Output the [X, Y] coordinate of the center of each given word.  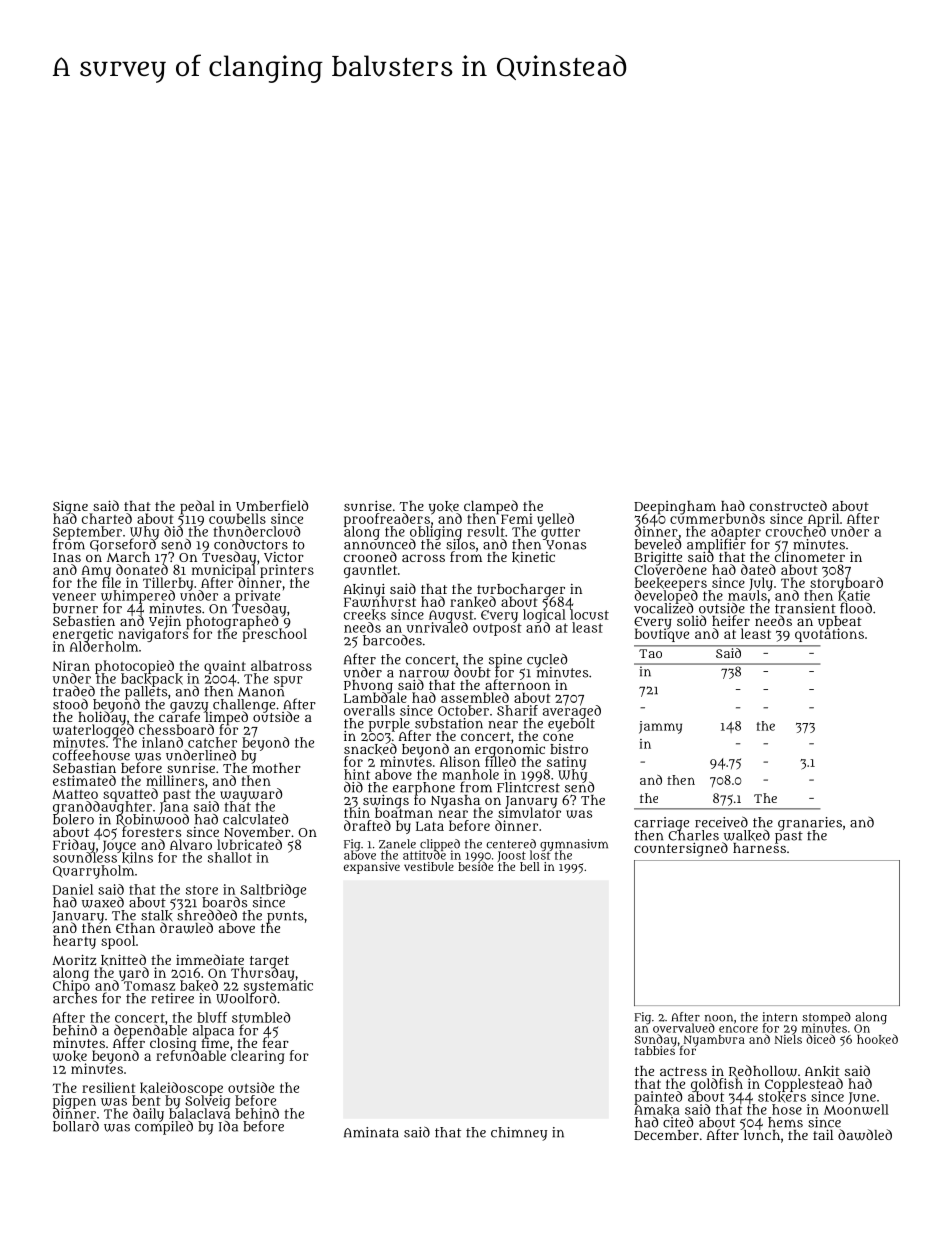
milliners [175, 780]
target [269, 962]
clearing [258, 1057]
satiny [565, 763]
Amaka [657, 1110]
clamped [491, 507]
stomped [827, 1018]
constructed [788, 505]
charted [107, 518]
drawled [186, 928]
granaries [810, 823]
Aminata [371, 1132]
